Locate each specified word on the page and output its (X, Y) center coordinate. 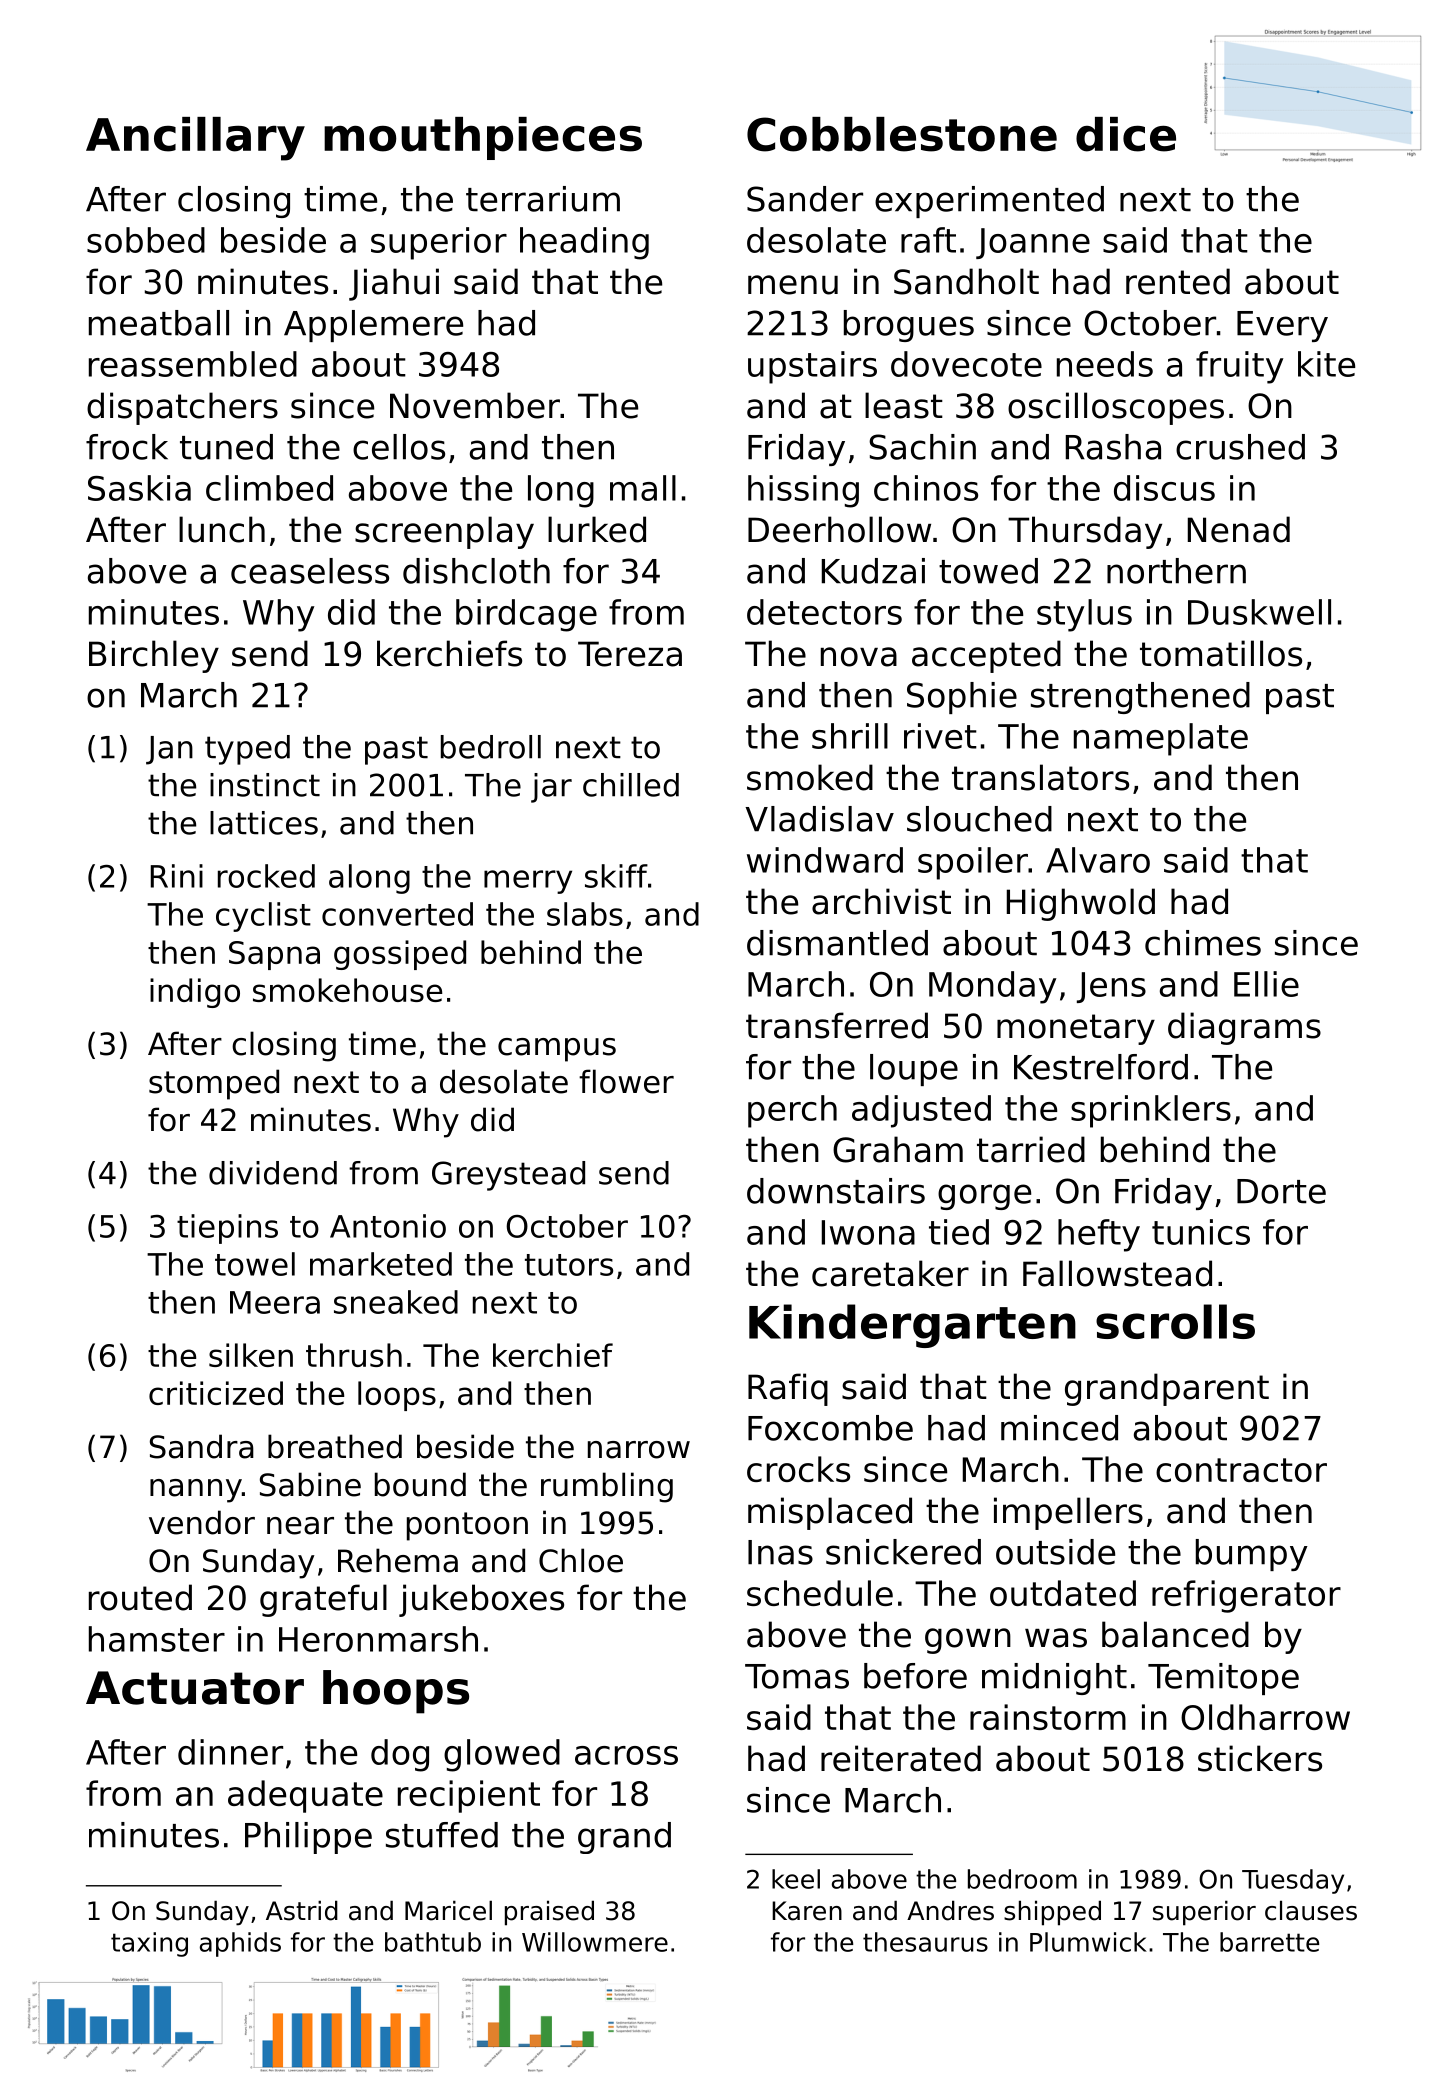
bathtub (433, 1942)
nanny (196, 1491)
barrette (1269, 1942)
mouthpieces (483, 138)
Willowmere (595, 1942)
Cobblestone (902, 134)
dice (1126, 134)
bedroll (491, 747)
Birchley (154, 656)
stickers (1260, 1758)
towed (988, 571)
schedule (820, 1593)
